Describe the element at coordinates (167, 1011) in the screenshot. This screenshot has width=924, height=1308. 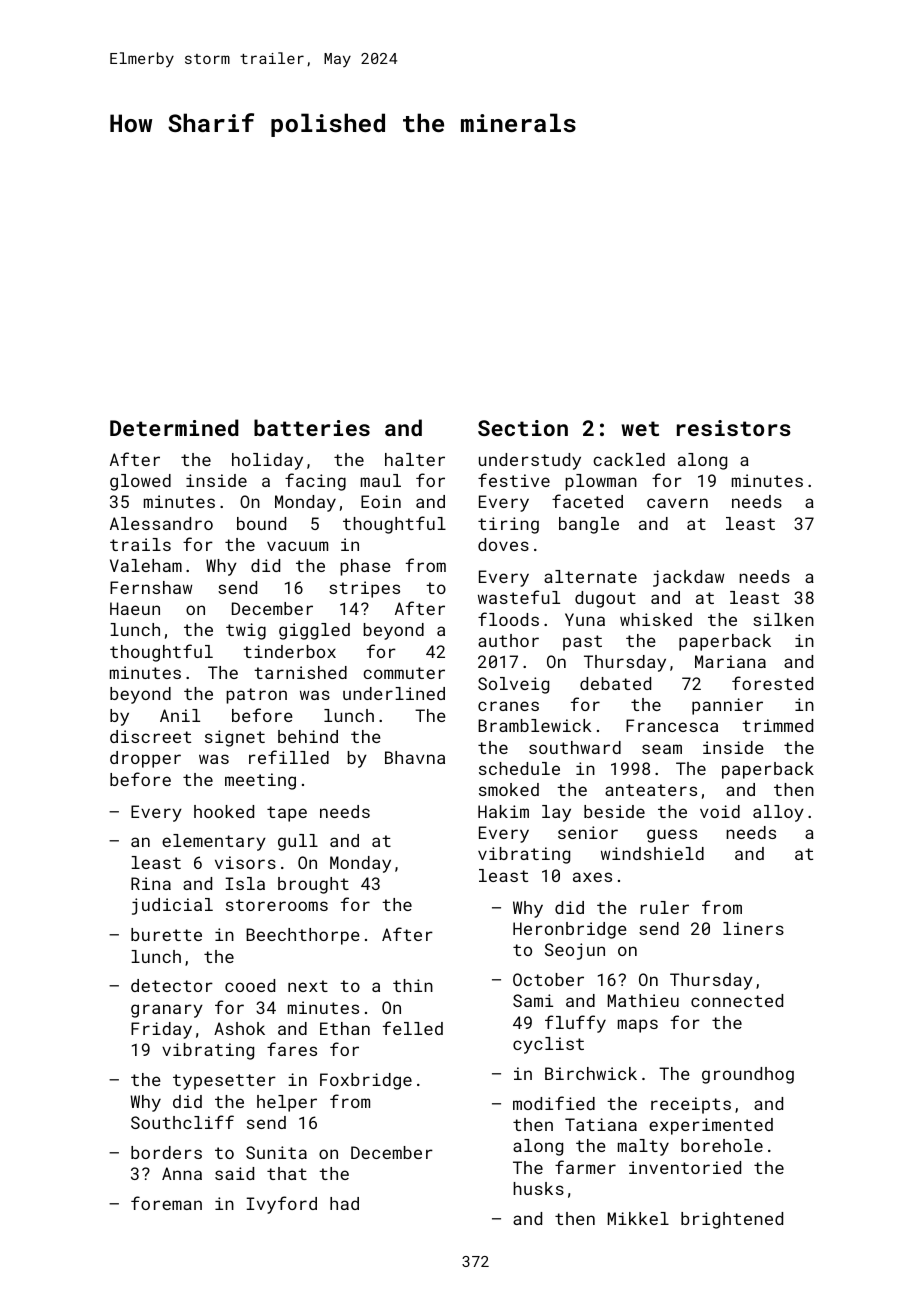
I see `granary` at that location.
